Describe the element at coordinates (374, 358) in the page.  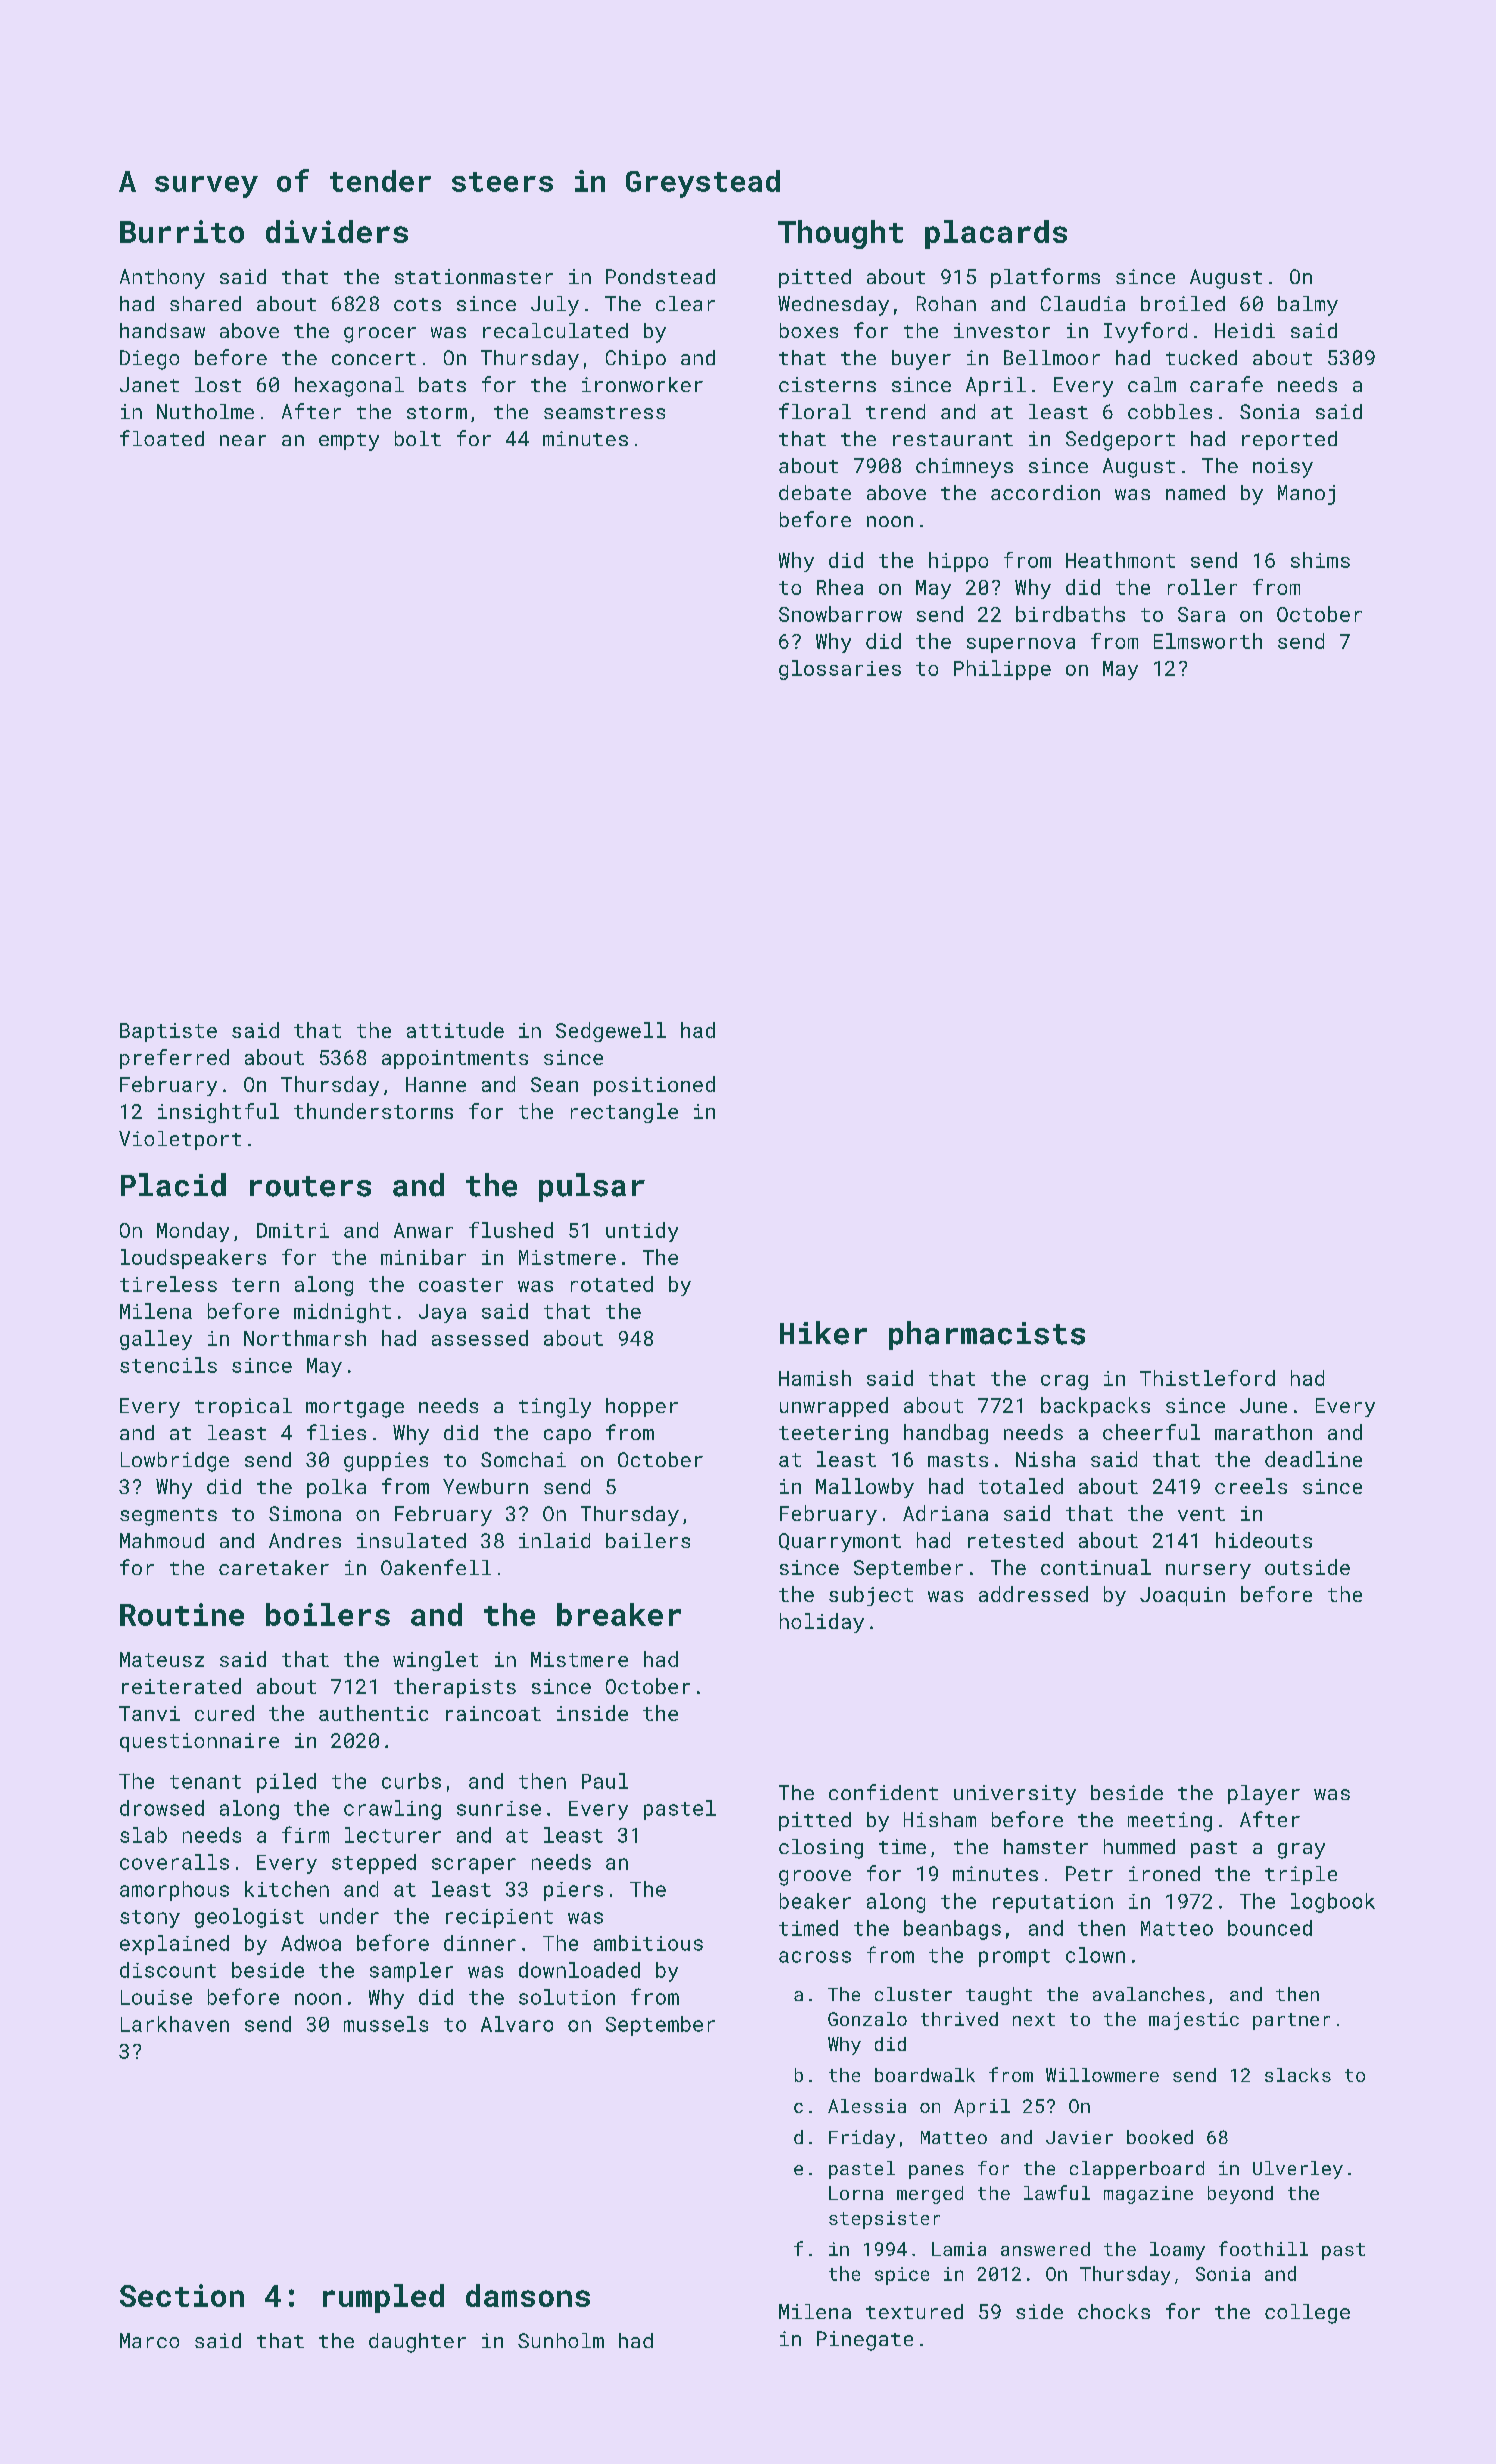
I see `concert` at that location.
